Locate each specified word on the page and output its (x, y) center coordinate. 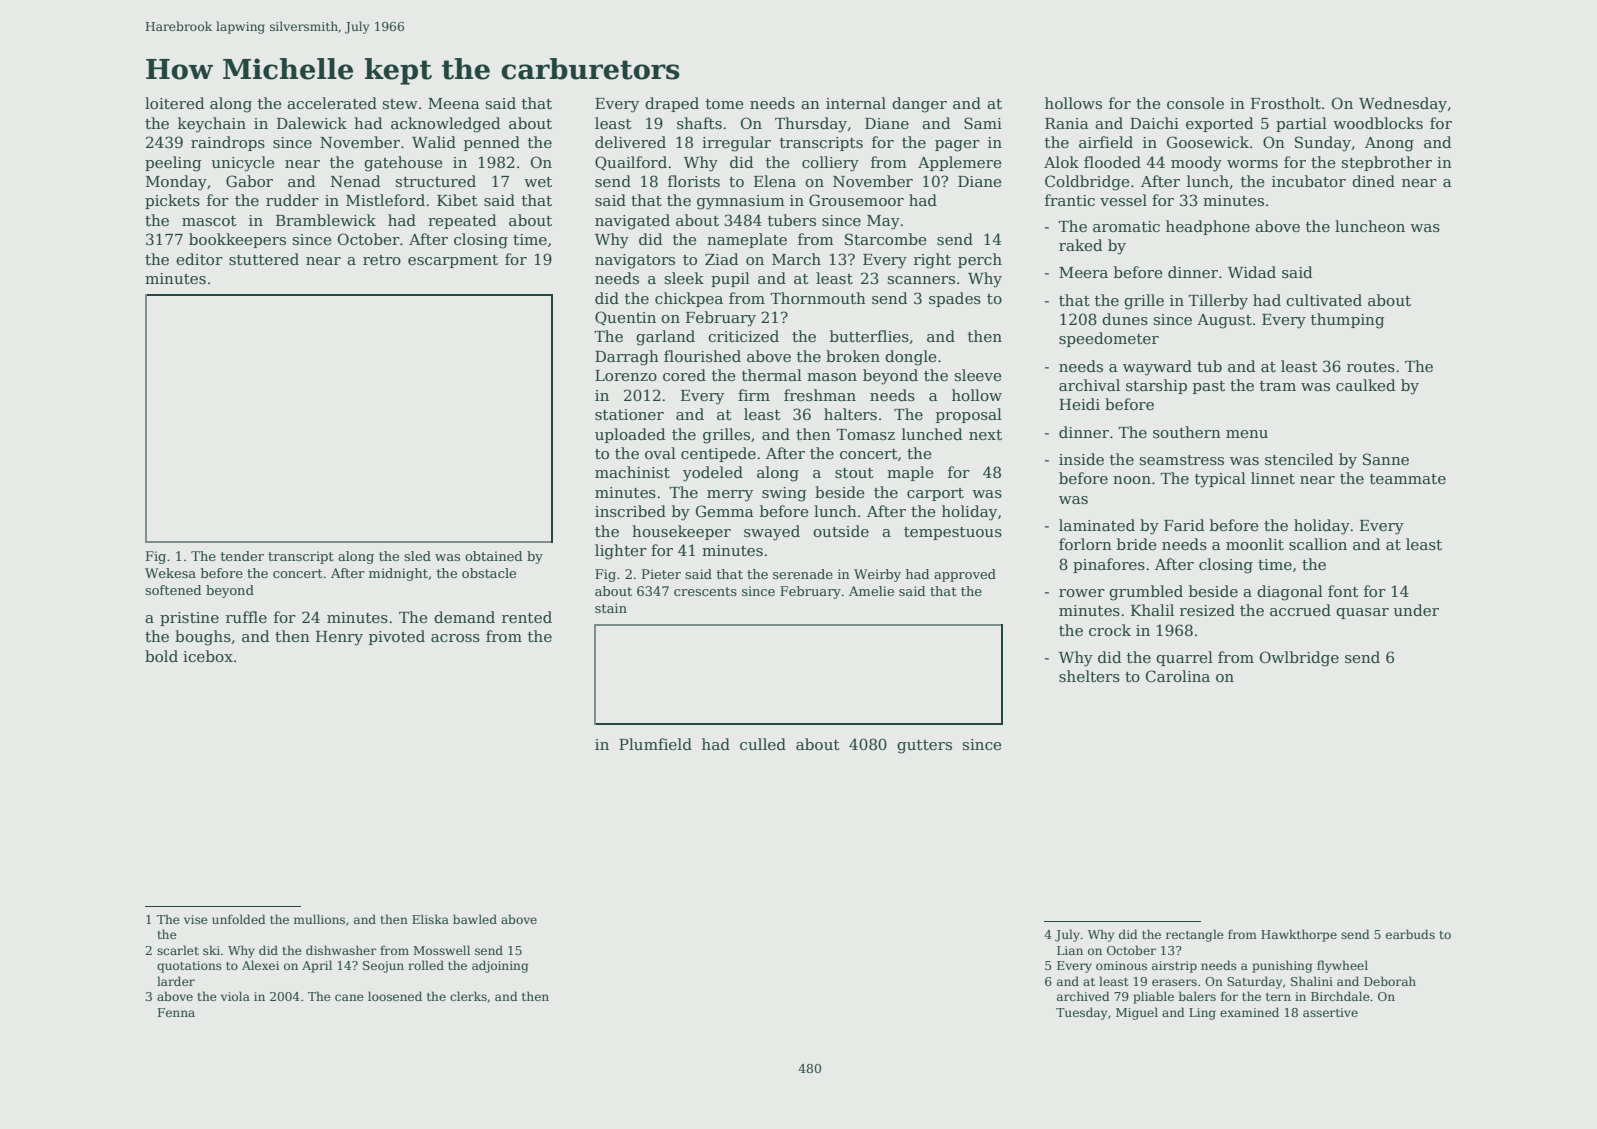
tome (725, 104)
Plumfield (655, 744)
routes (1371, 367)
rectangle (1195, 935)
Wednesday (1403, 105)
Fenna (176, 1012)
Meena (454, 103)
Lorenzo (626, 375)
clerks (468, 996)
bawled (475, 919)
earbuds (1410, 934)
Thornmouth (818, 298)
